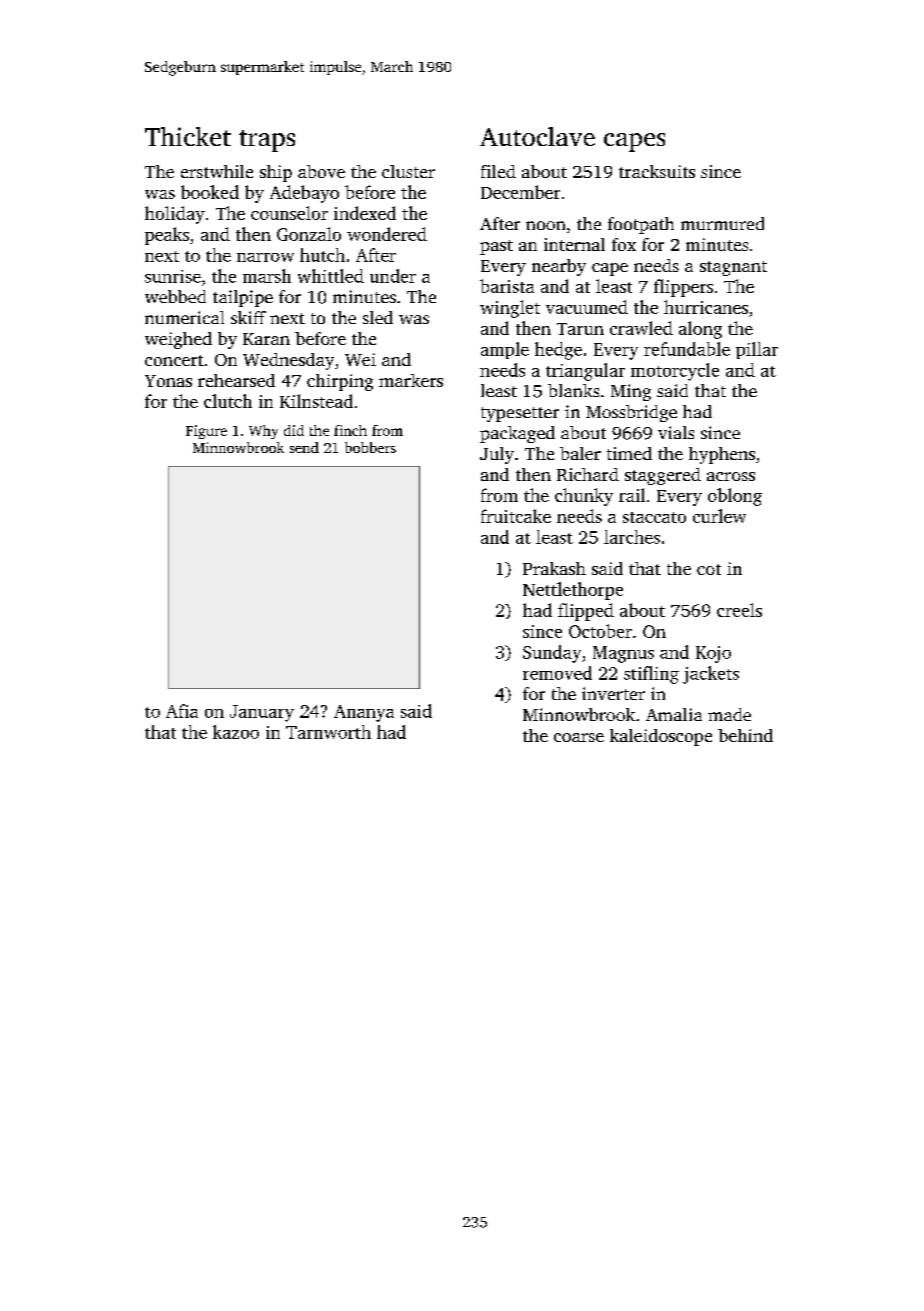 This screenshot has width=924, height=1311. I want to click on Autoclave, so click(537, 136).
